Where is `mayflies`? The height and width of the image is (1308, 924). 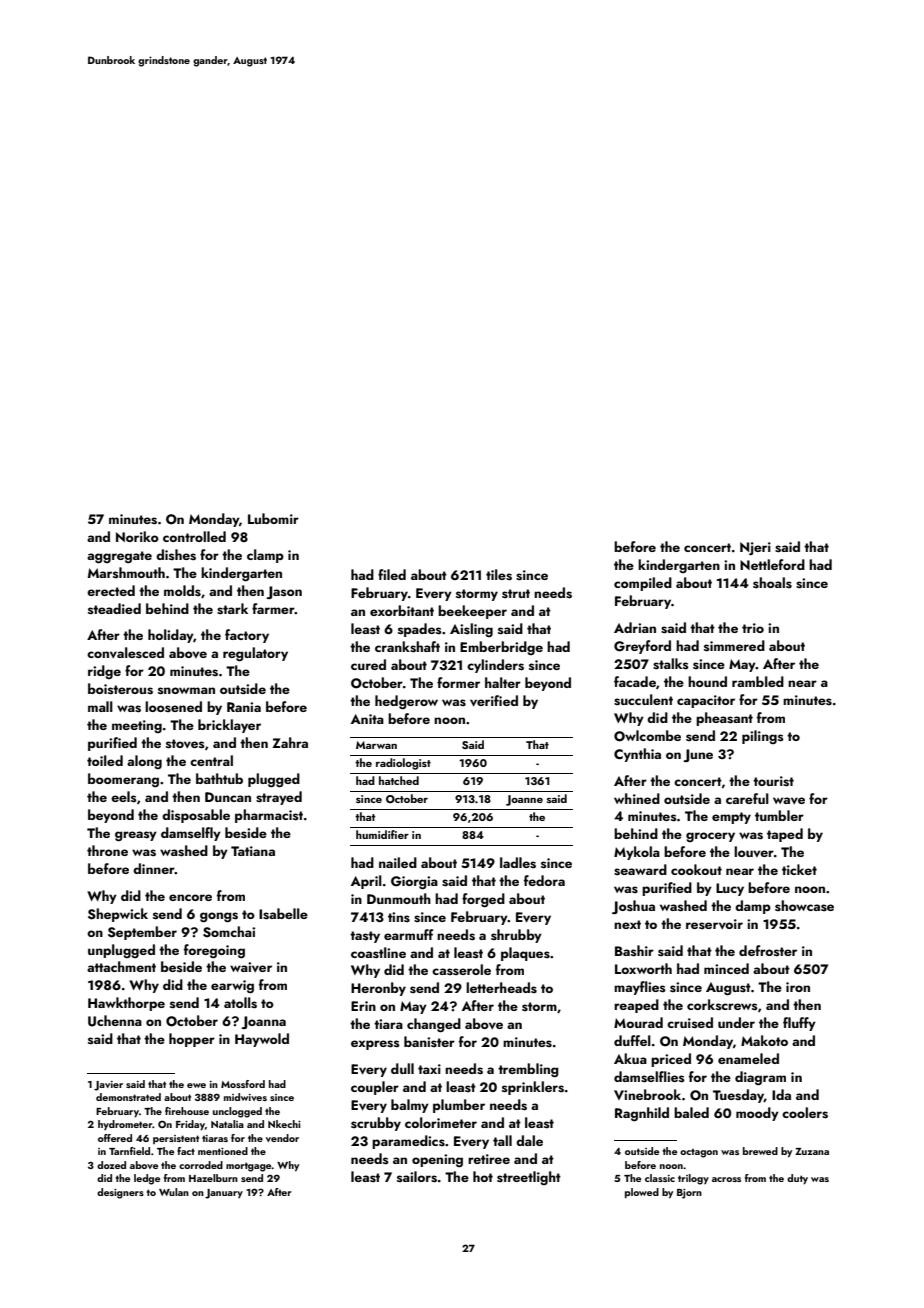
mayflies is located at coordinates (640, 988).
